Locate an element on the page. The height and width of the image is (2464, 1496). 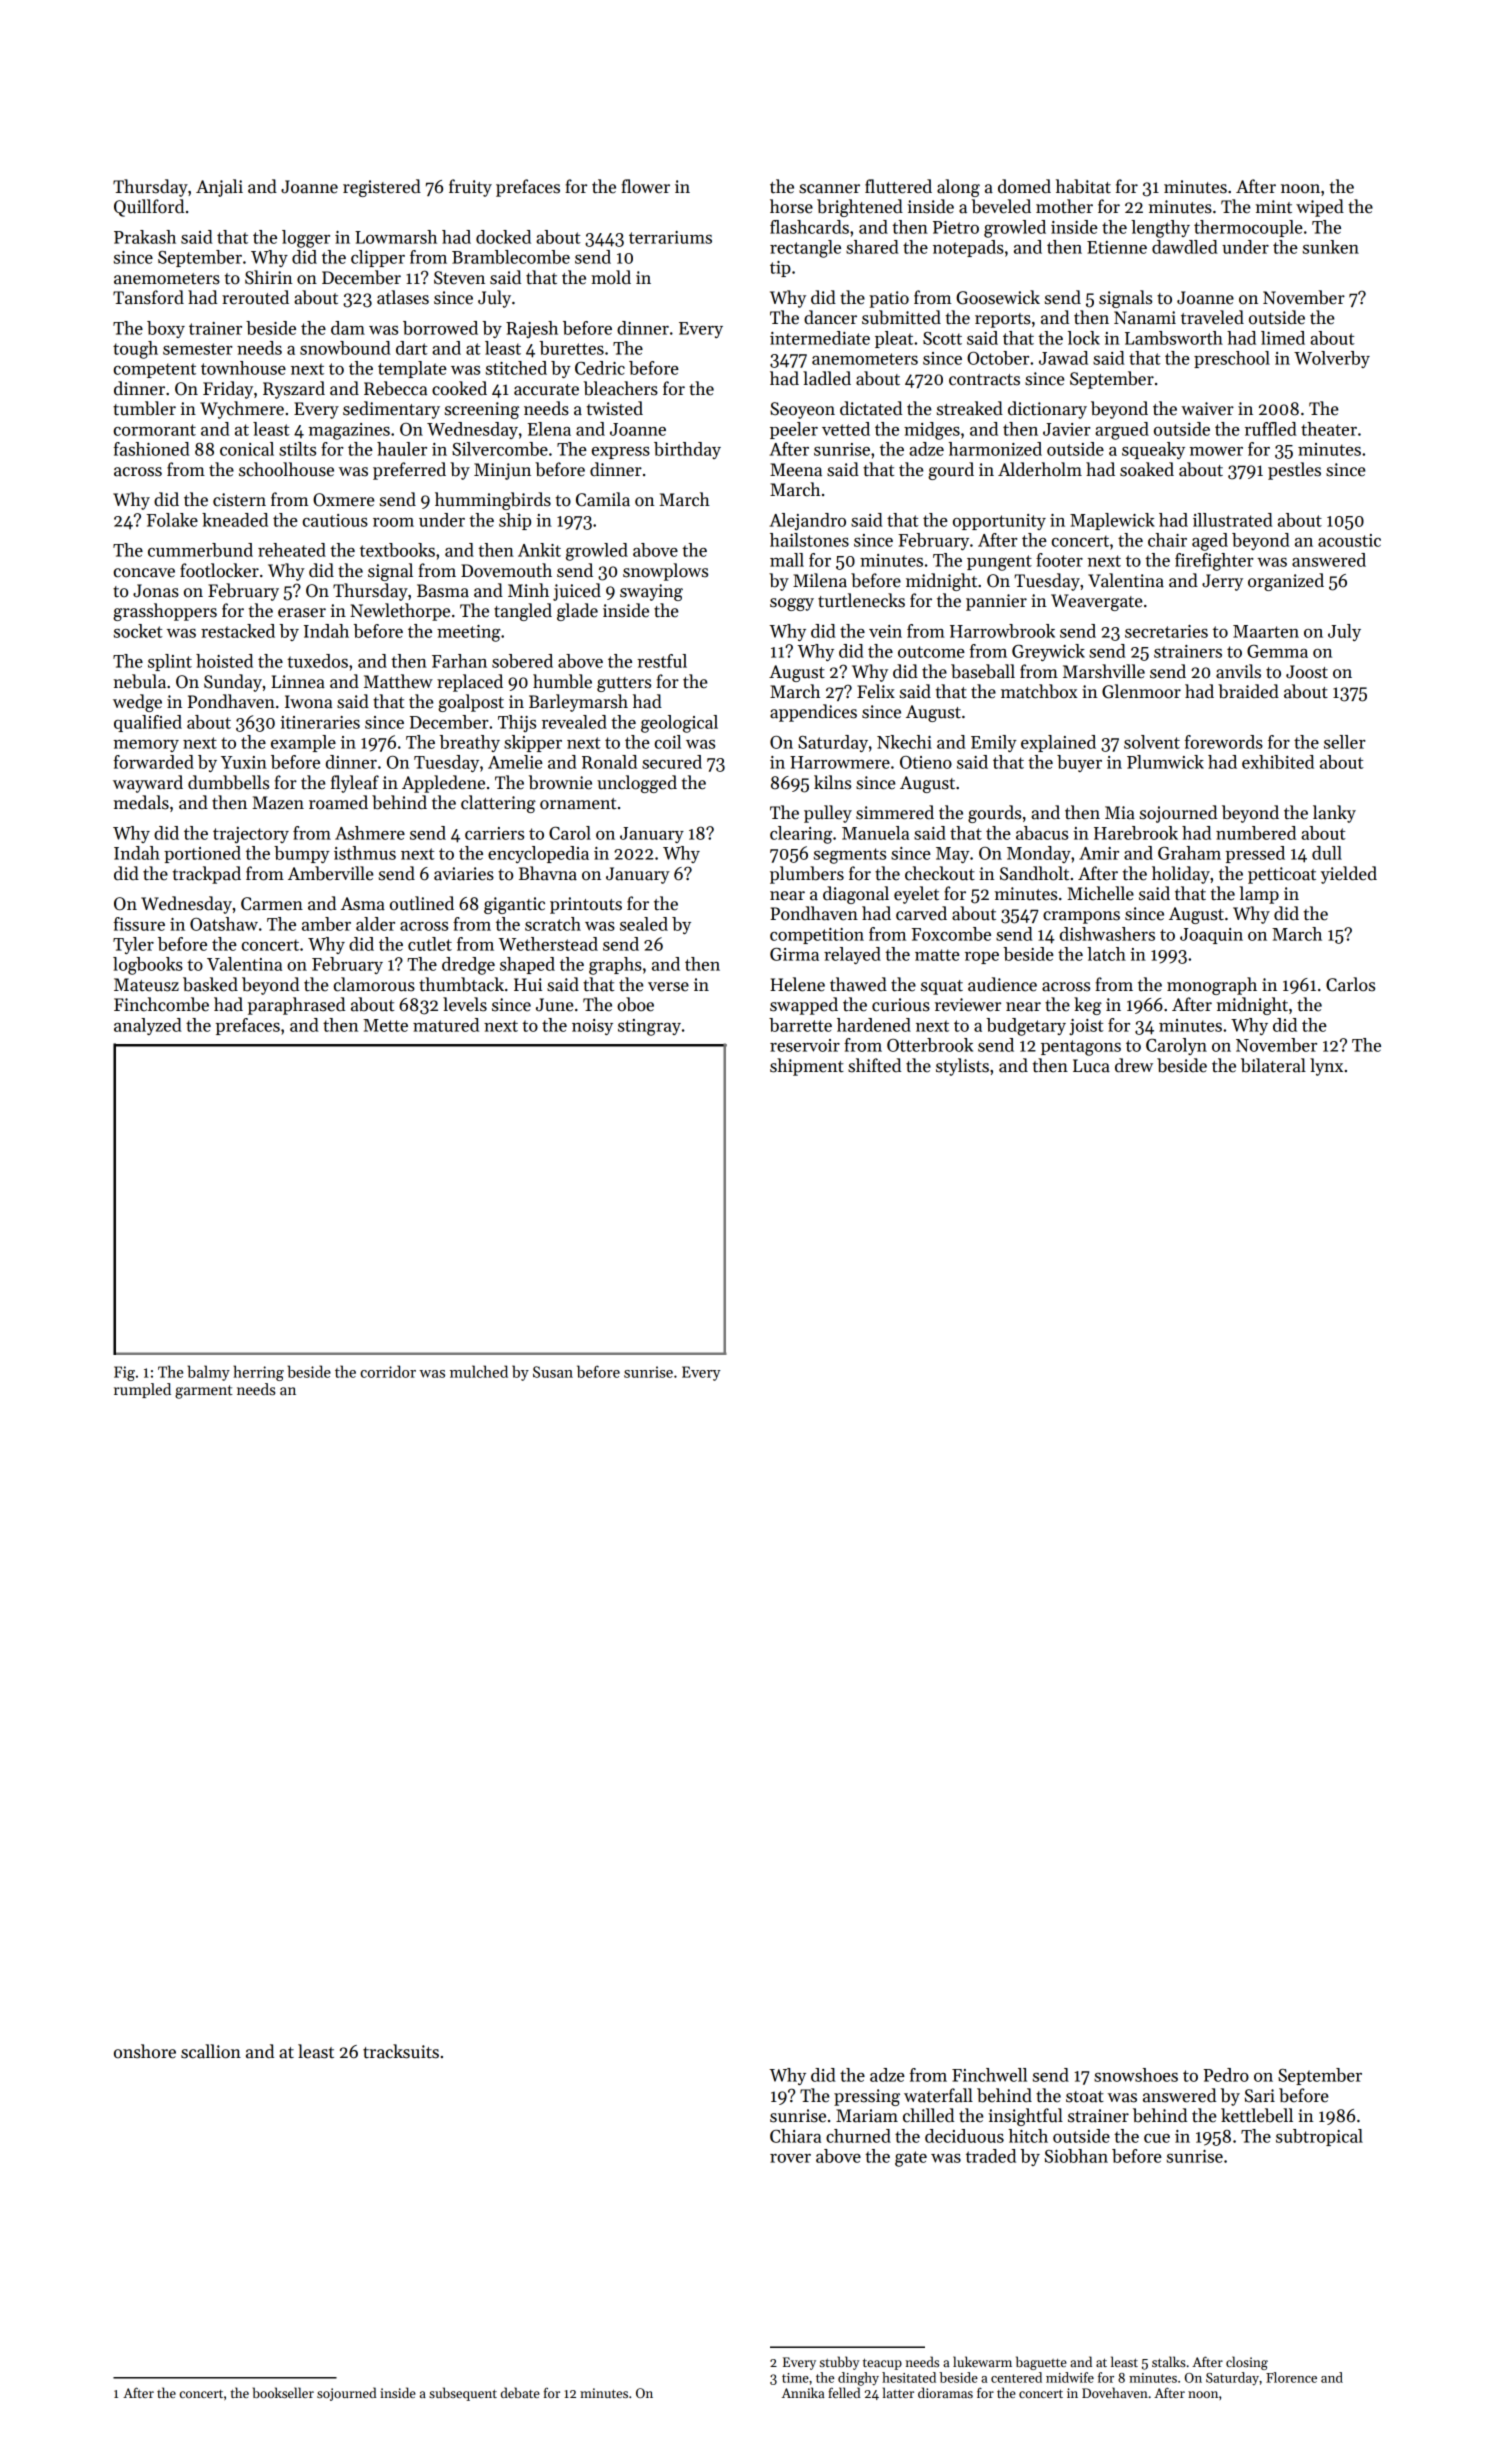
registered is located at coordinates (382, 188).
